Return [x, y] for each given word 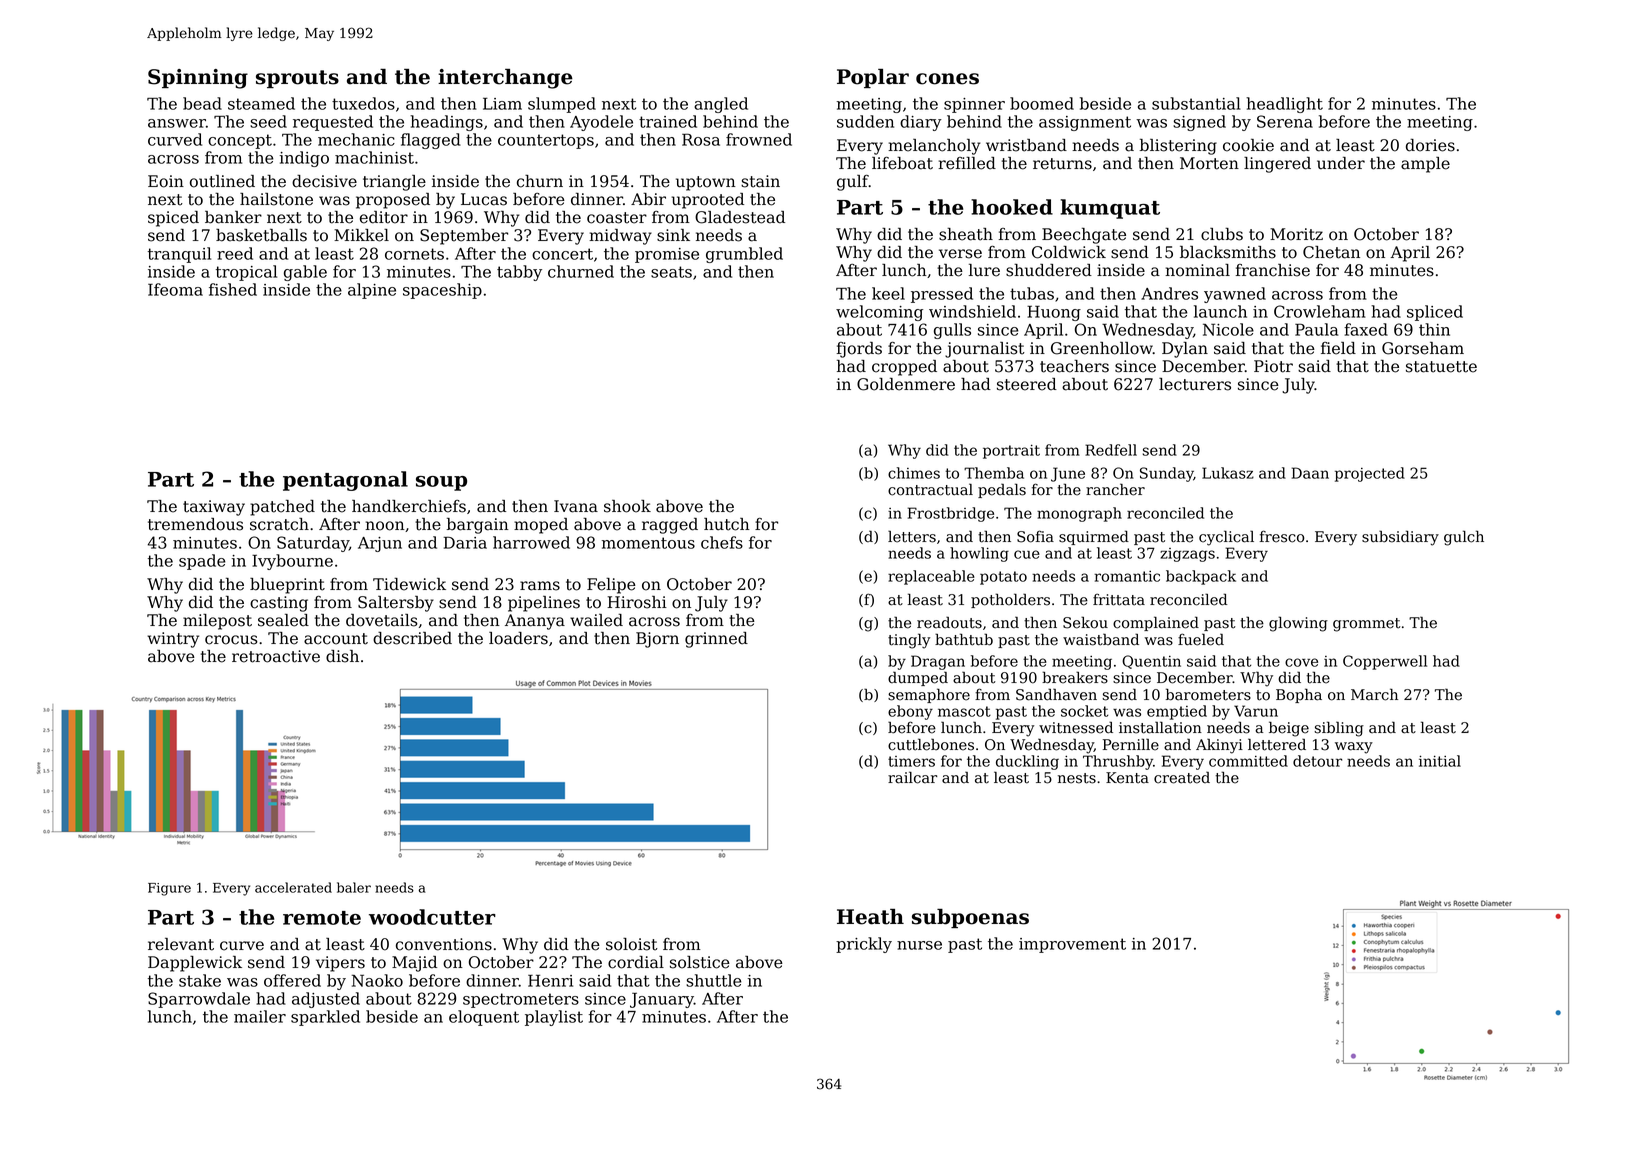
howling [979, 554]
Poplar [873, 78]
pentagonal [345, 481]
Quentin [1151, 662]
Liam [502, 103]
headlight [1284, 105]
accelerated [293, 887]
